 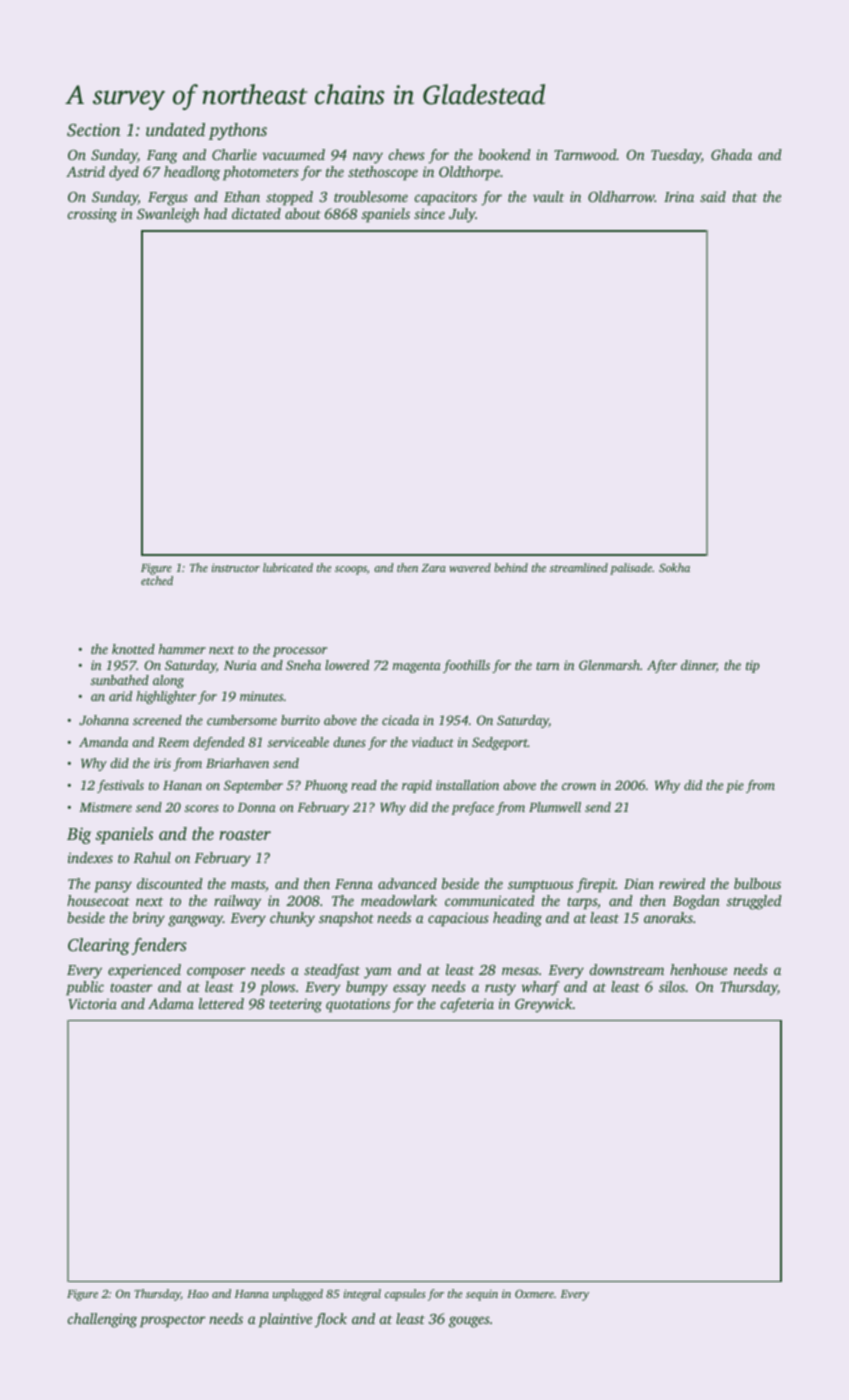 What do you see at coordinates (505, 154) in the image?
I see `bookend` at bounding box center [505, 154].
